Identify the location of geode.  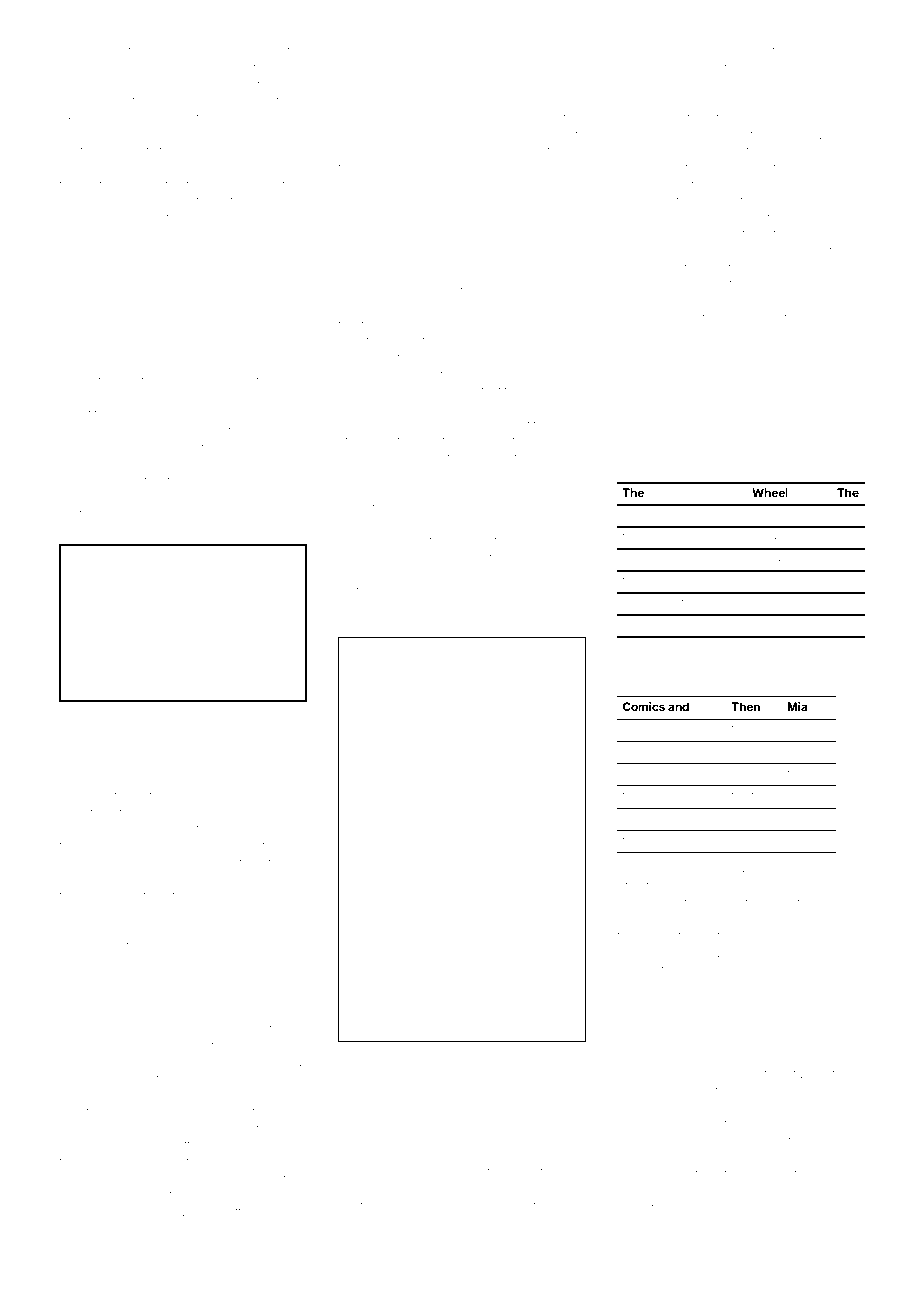
(635, 119).
